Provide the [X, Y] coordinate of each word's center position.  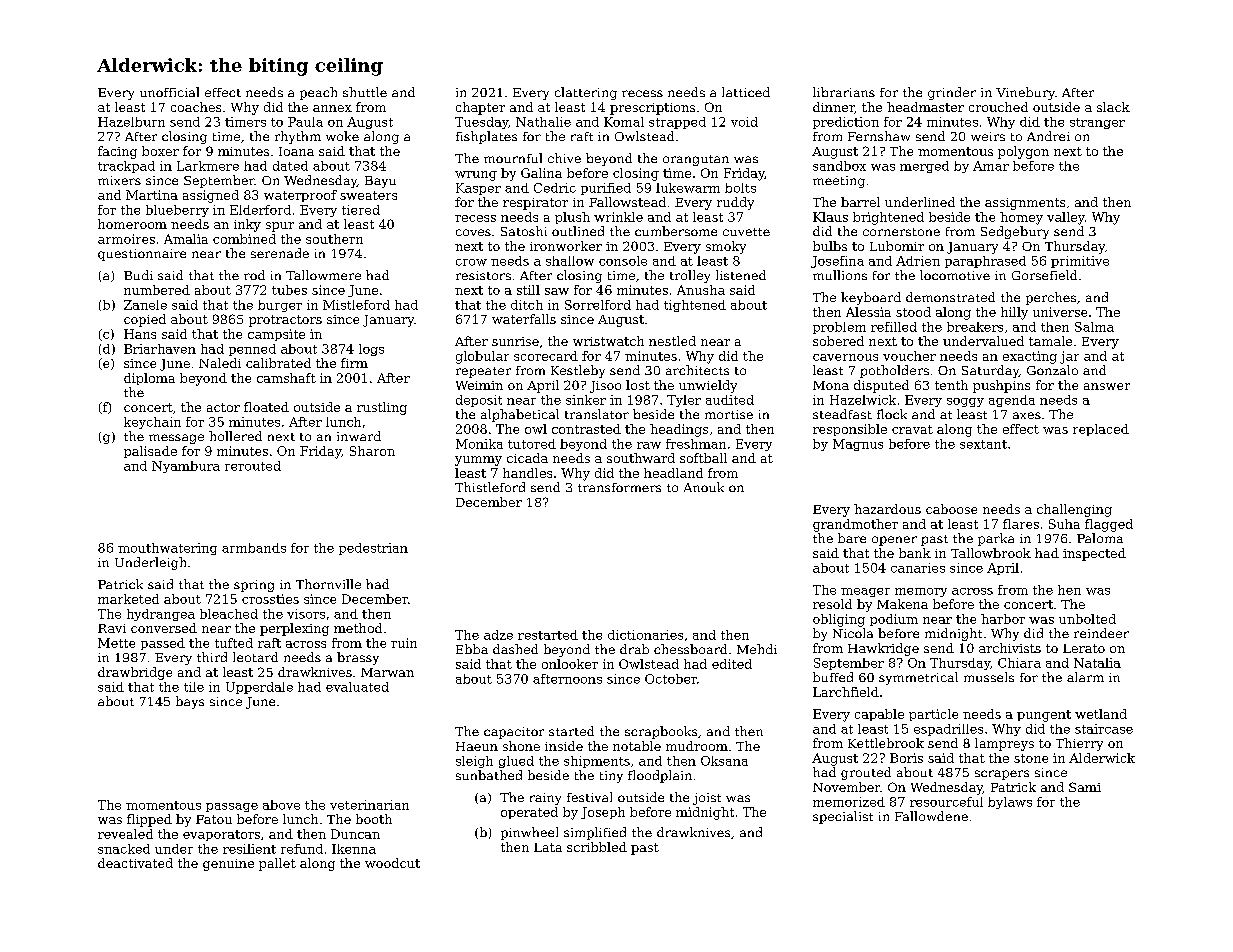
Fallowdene [931, 816]
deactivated [135, 863]
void [744, 122]
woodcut [392, 863]
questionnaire [142, 255]
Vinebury [1025, 93]
